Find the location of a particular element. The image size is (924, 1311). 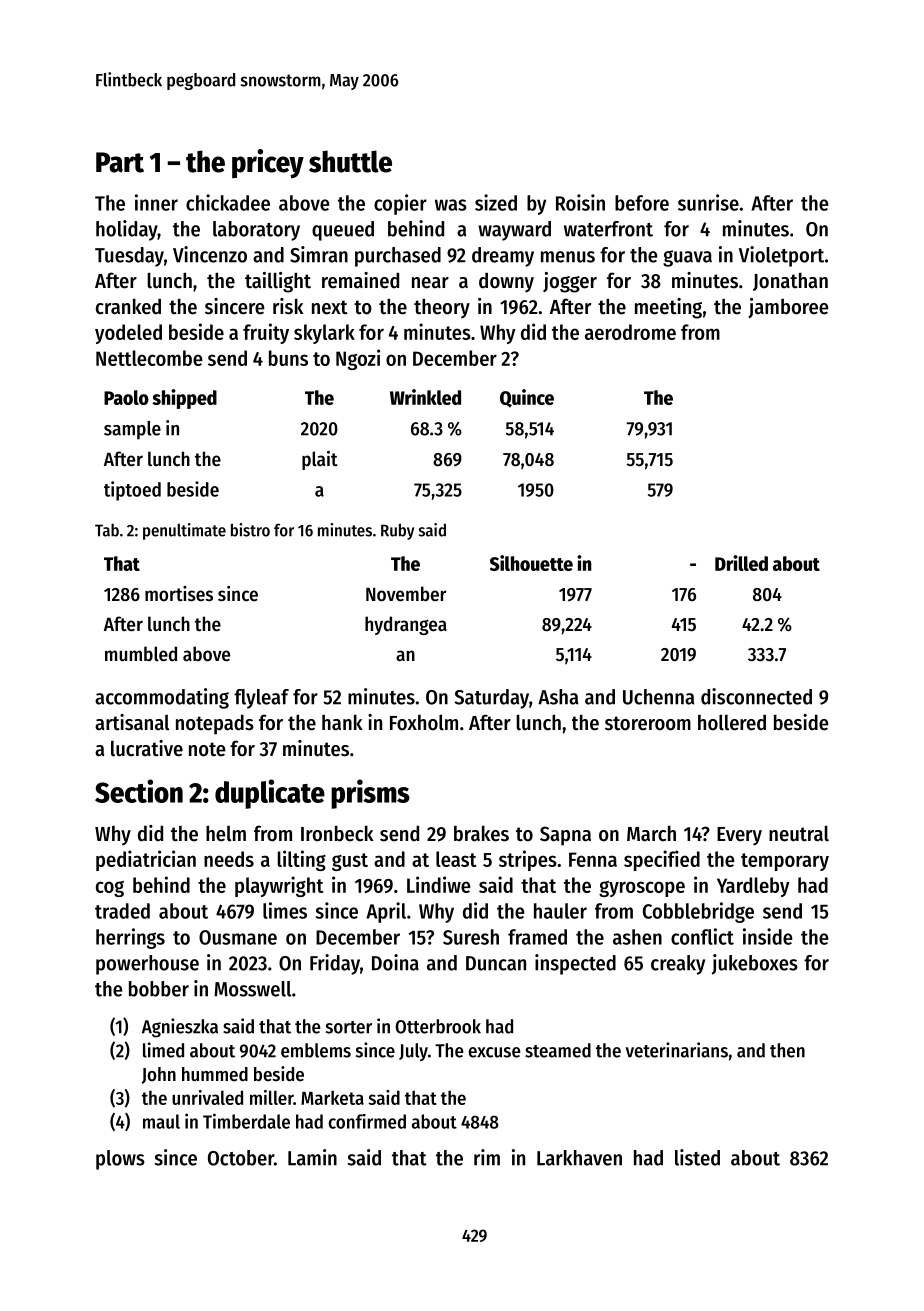

excuse is located at coordinates (494, 1052).
